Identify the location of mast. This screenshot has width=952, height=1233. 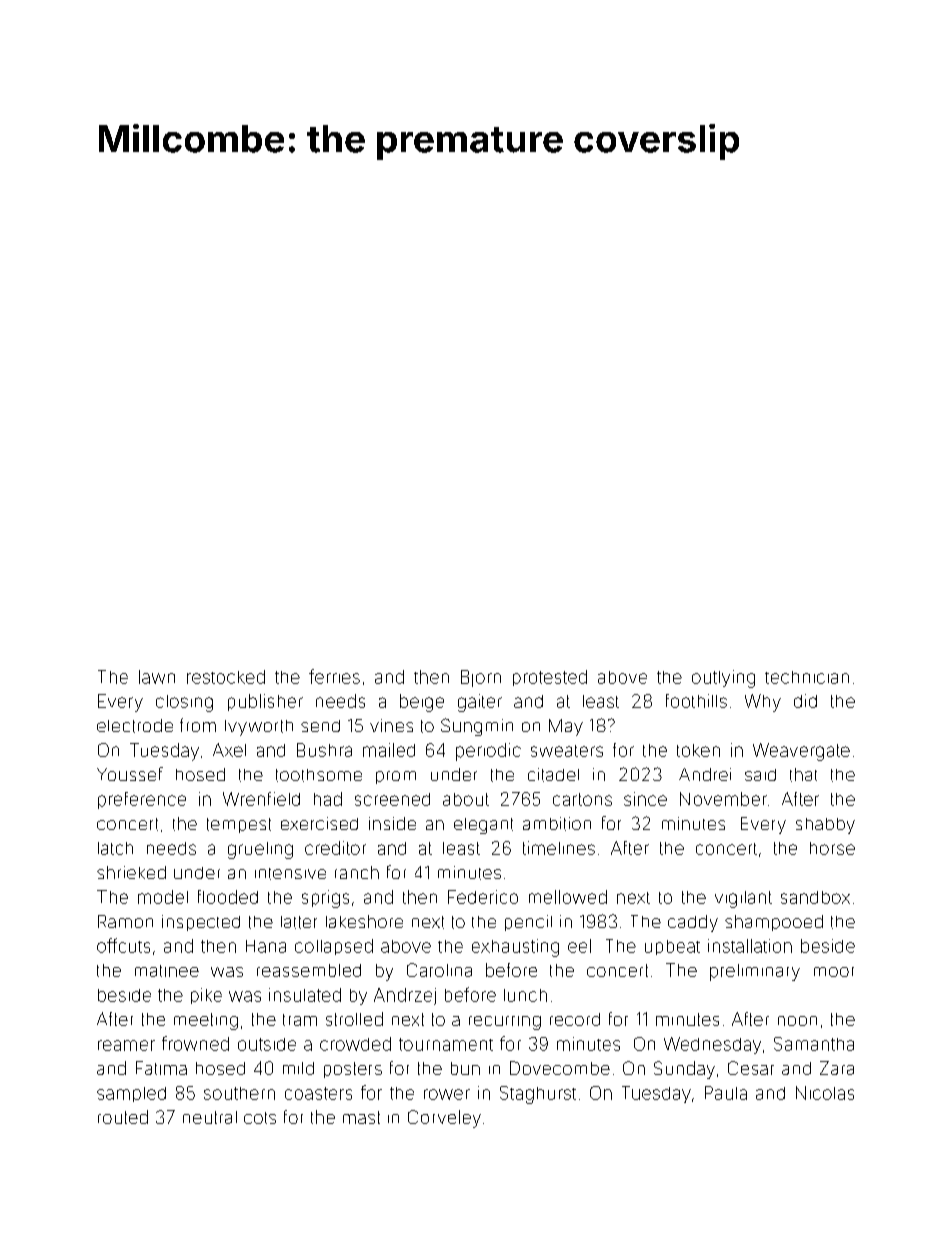
(361, 1117).
